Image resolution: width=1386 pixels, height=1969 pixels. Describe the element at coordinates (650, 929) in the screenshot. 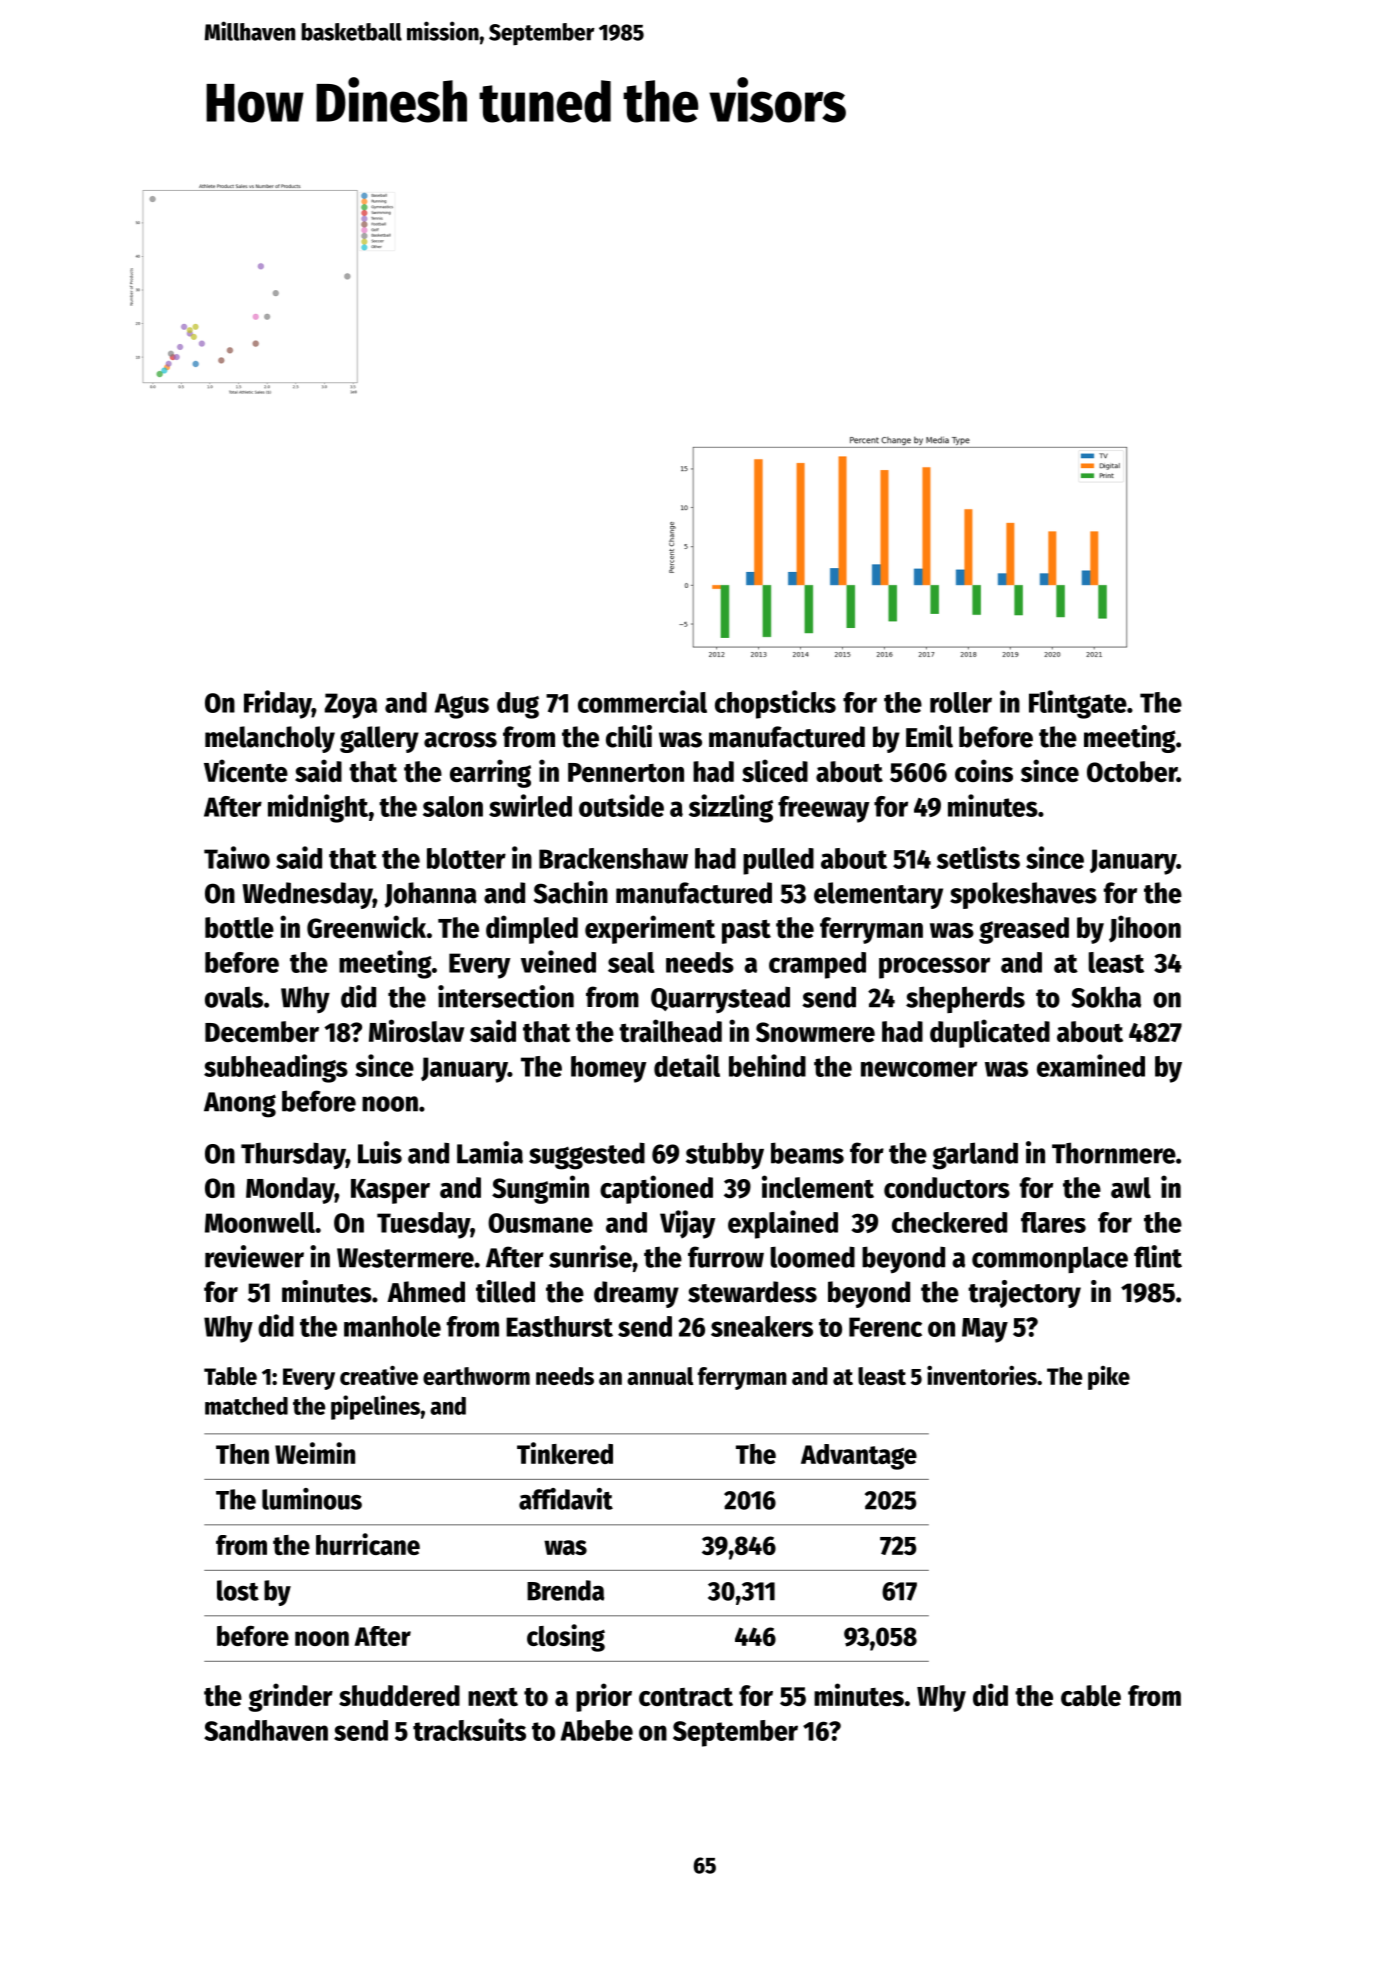

I see `experiment` at that location.
